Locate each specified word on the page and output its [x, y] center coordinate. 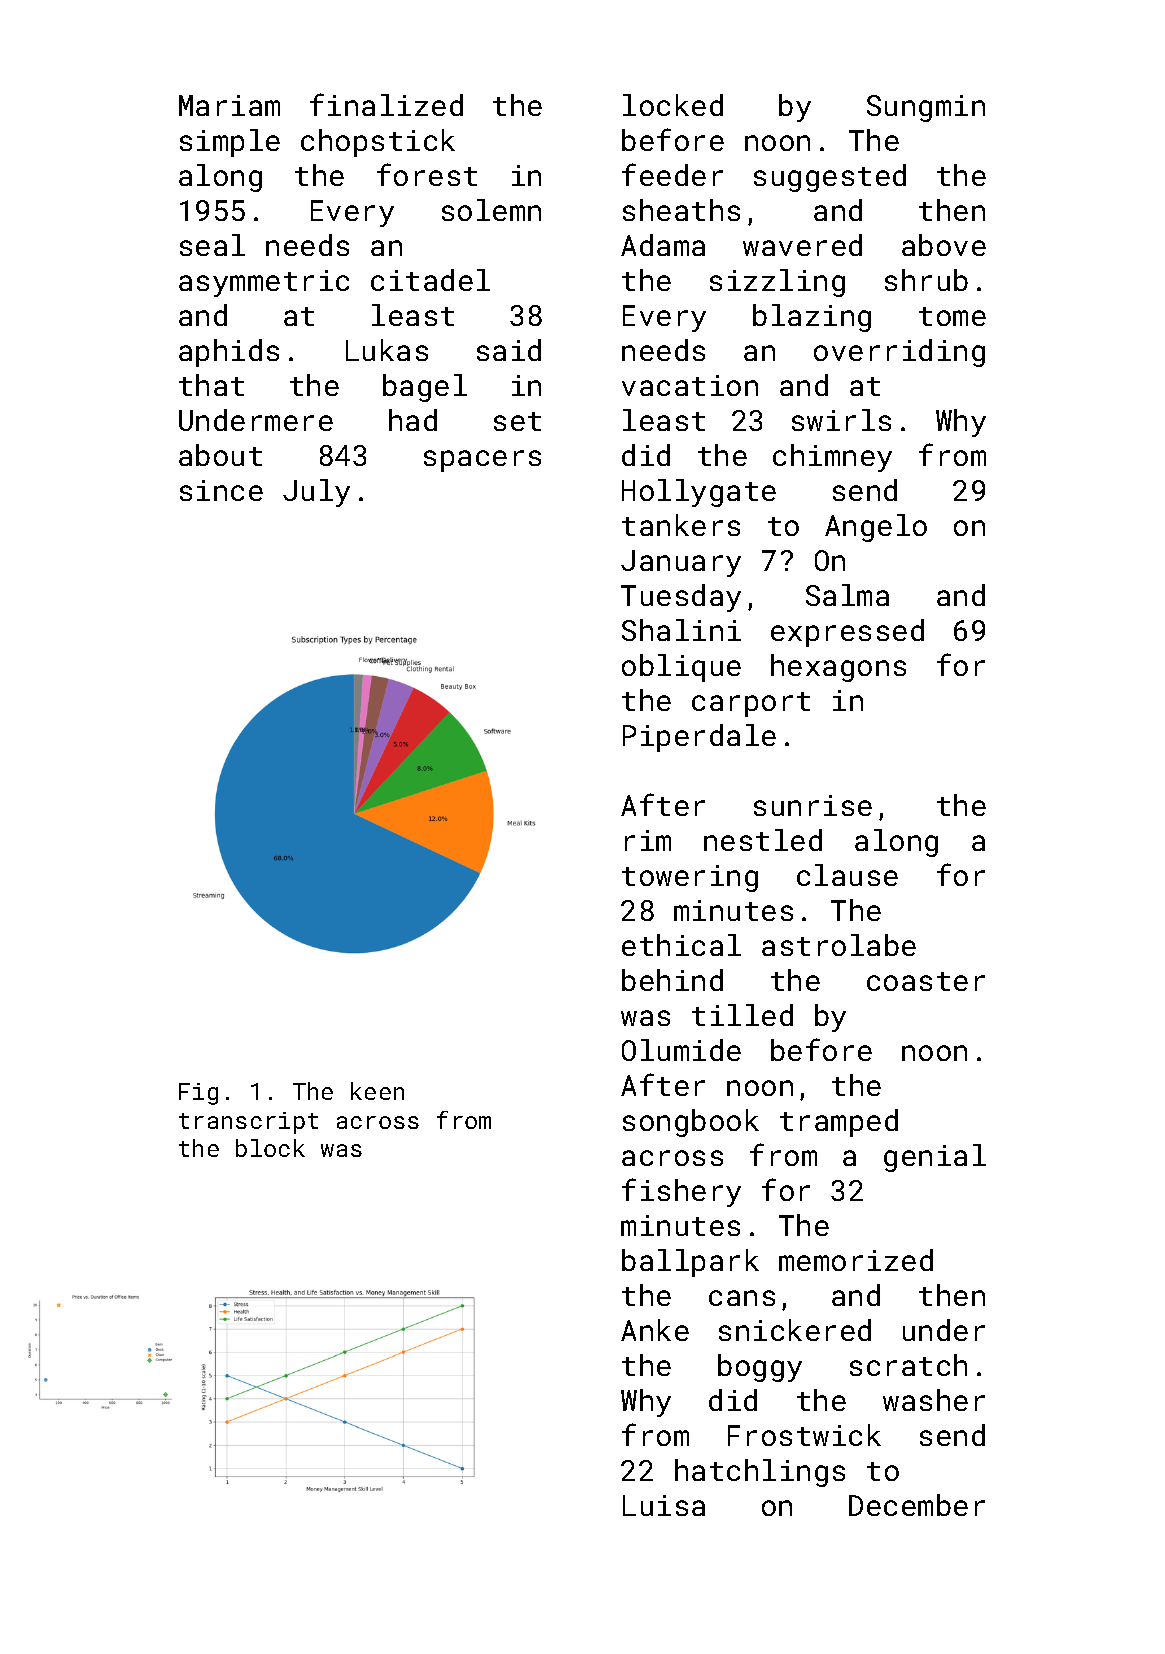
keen [377, 1091]
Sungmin [926, 108]
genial [935, 1158]
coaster [926, 981]
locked [673, 105]
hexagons [838, 668]
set [517, 421]
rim [648, 840]
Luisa [664, 1505]
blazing [812, 318]
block [270, 1148]
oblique [681, 668]
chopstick [378, 143]
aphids [229, 353]
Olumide [681, 1050]
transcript [248, 1123]
